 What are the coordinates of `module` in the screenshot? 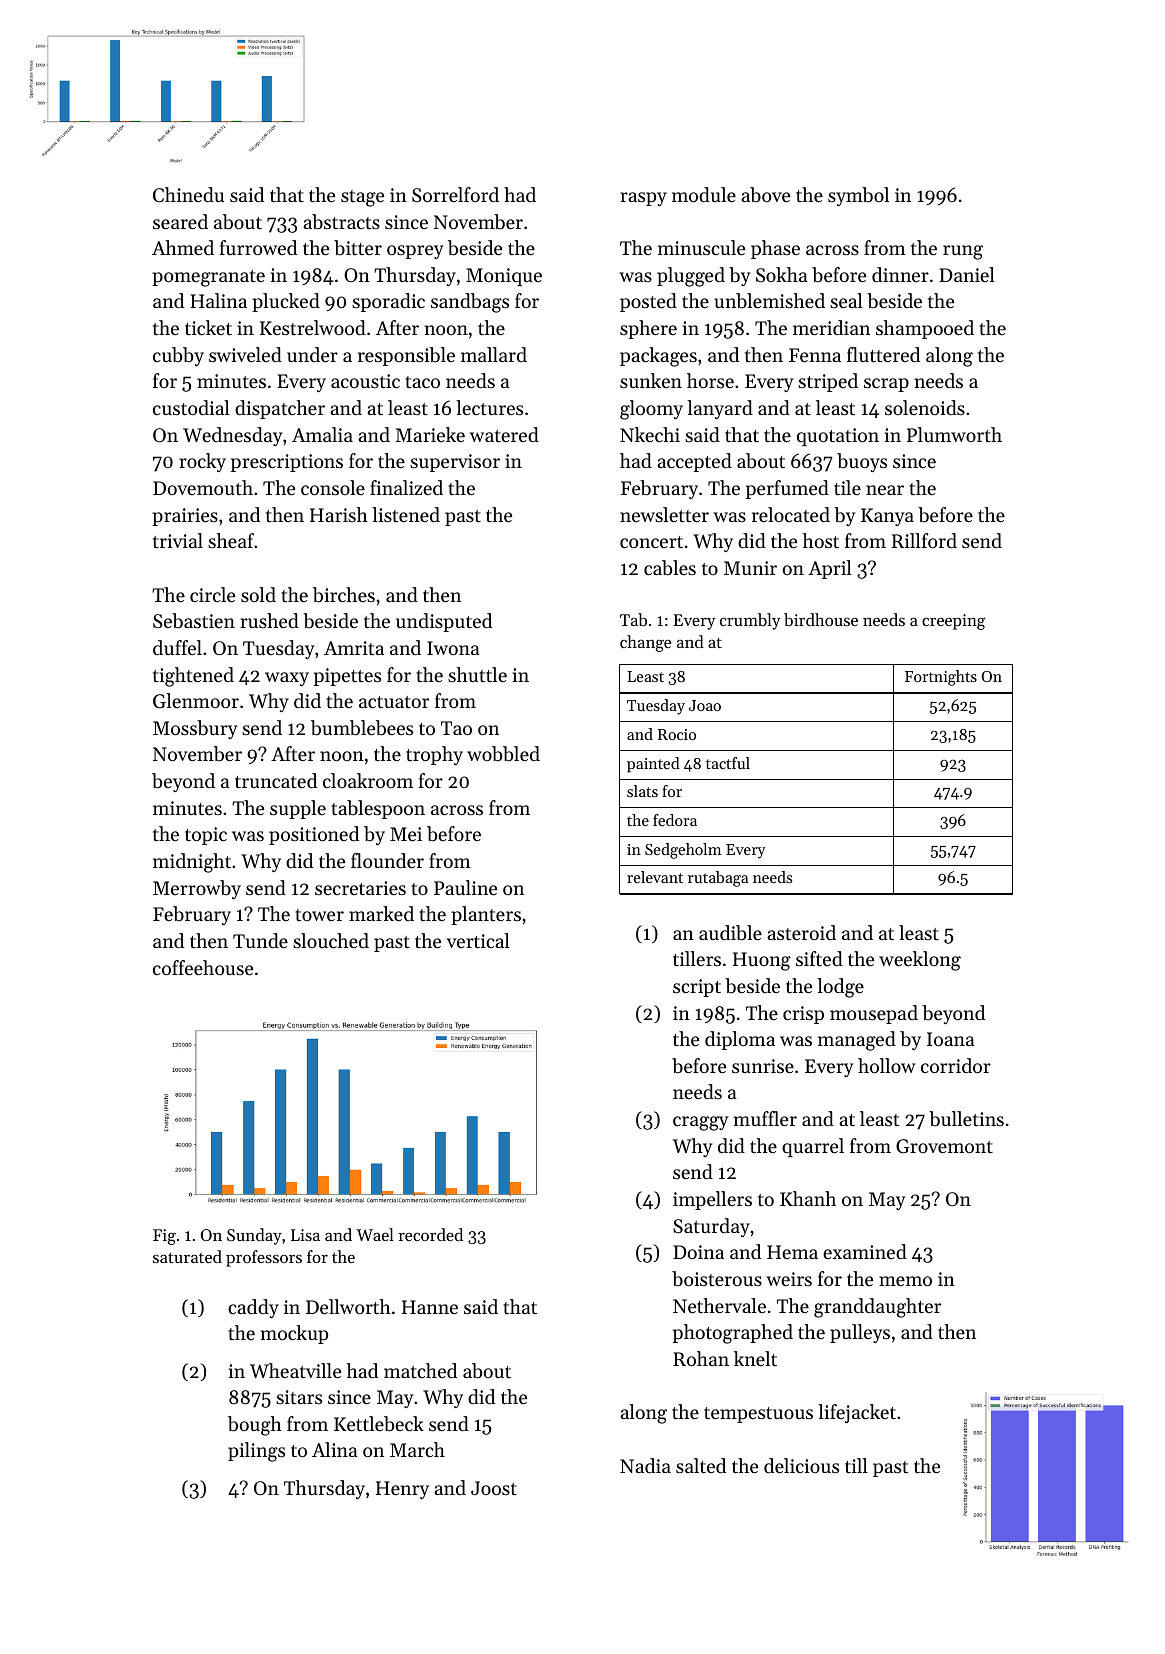 It's located at (704, 194).
